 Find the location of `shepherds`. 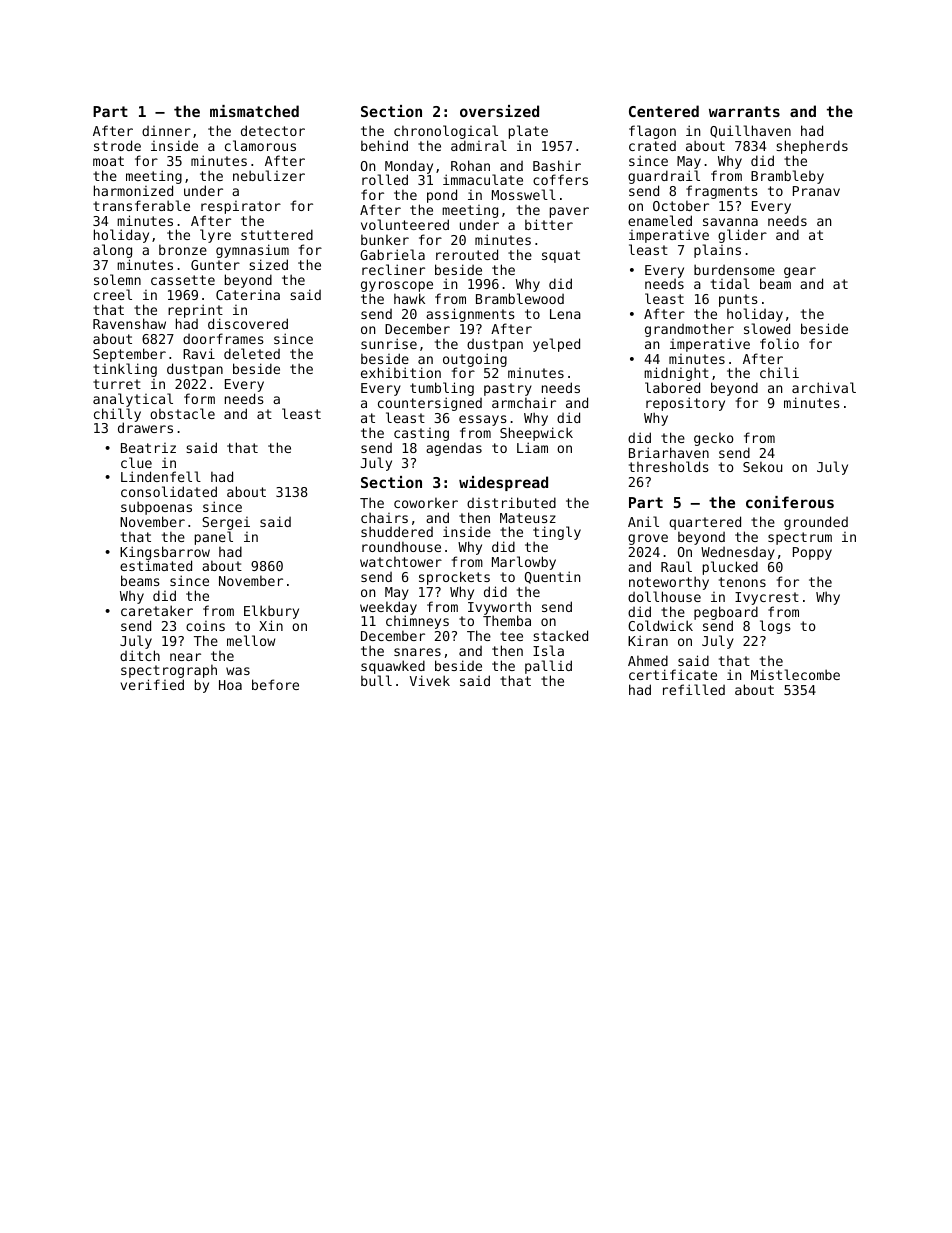

shepherds is located at coordinates (812, 147).
